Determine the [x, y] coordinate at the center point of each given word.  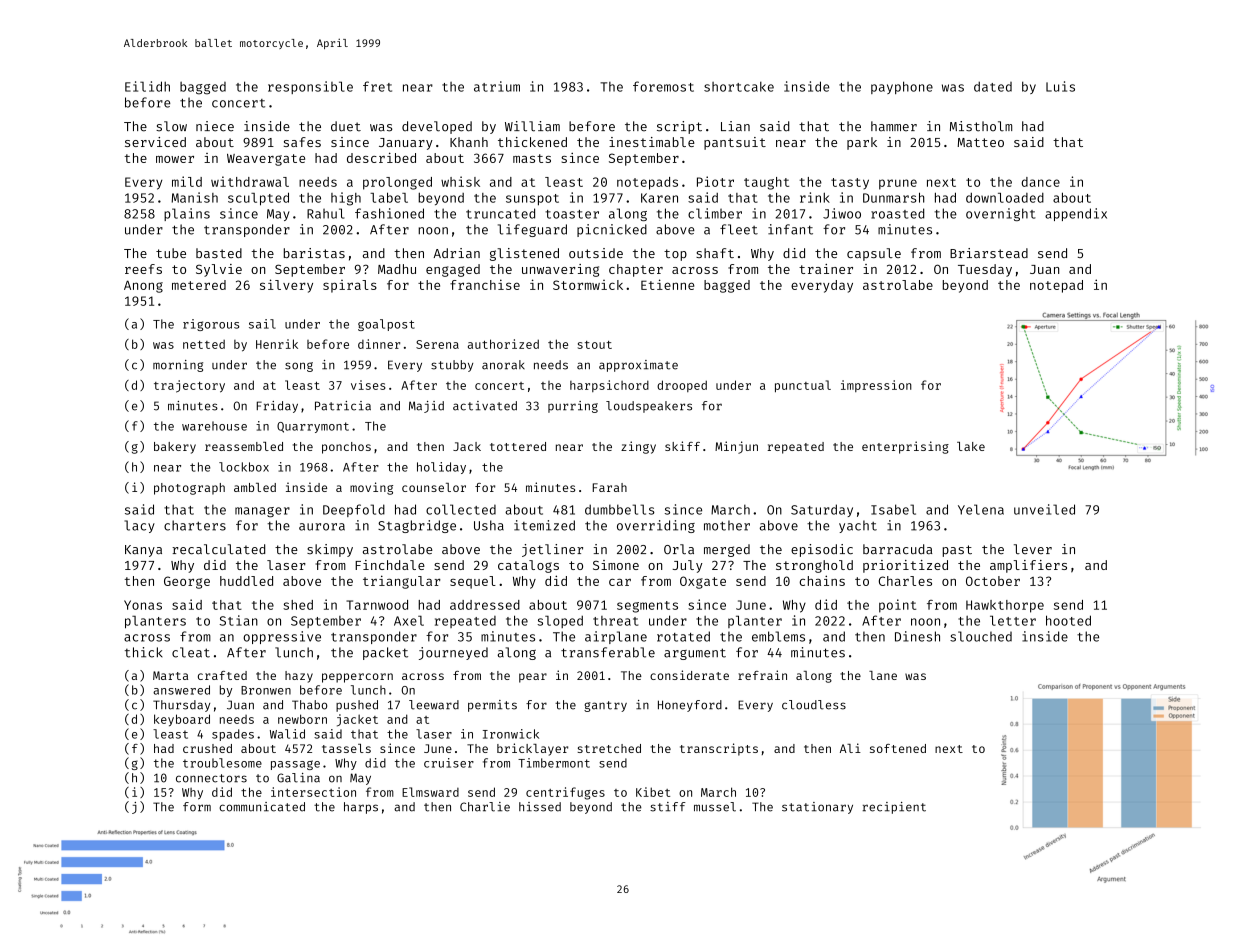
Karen [659, 198]
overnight [1001, 214]
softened [898, 748]
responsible [310, 87]
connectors [211, 778]
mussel [715, 807]
